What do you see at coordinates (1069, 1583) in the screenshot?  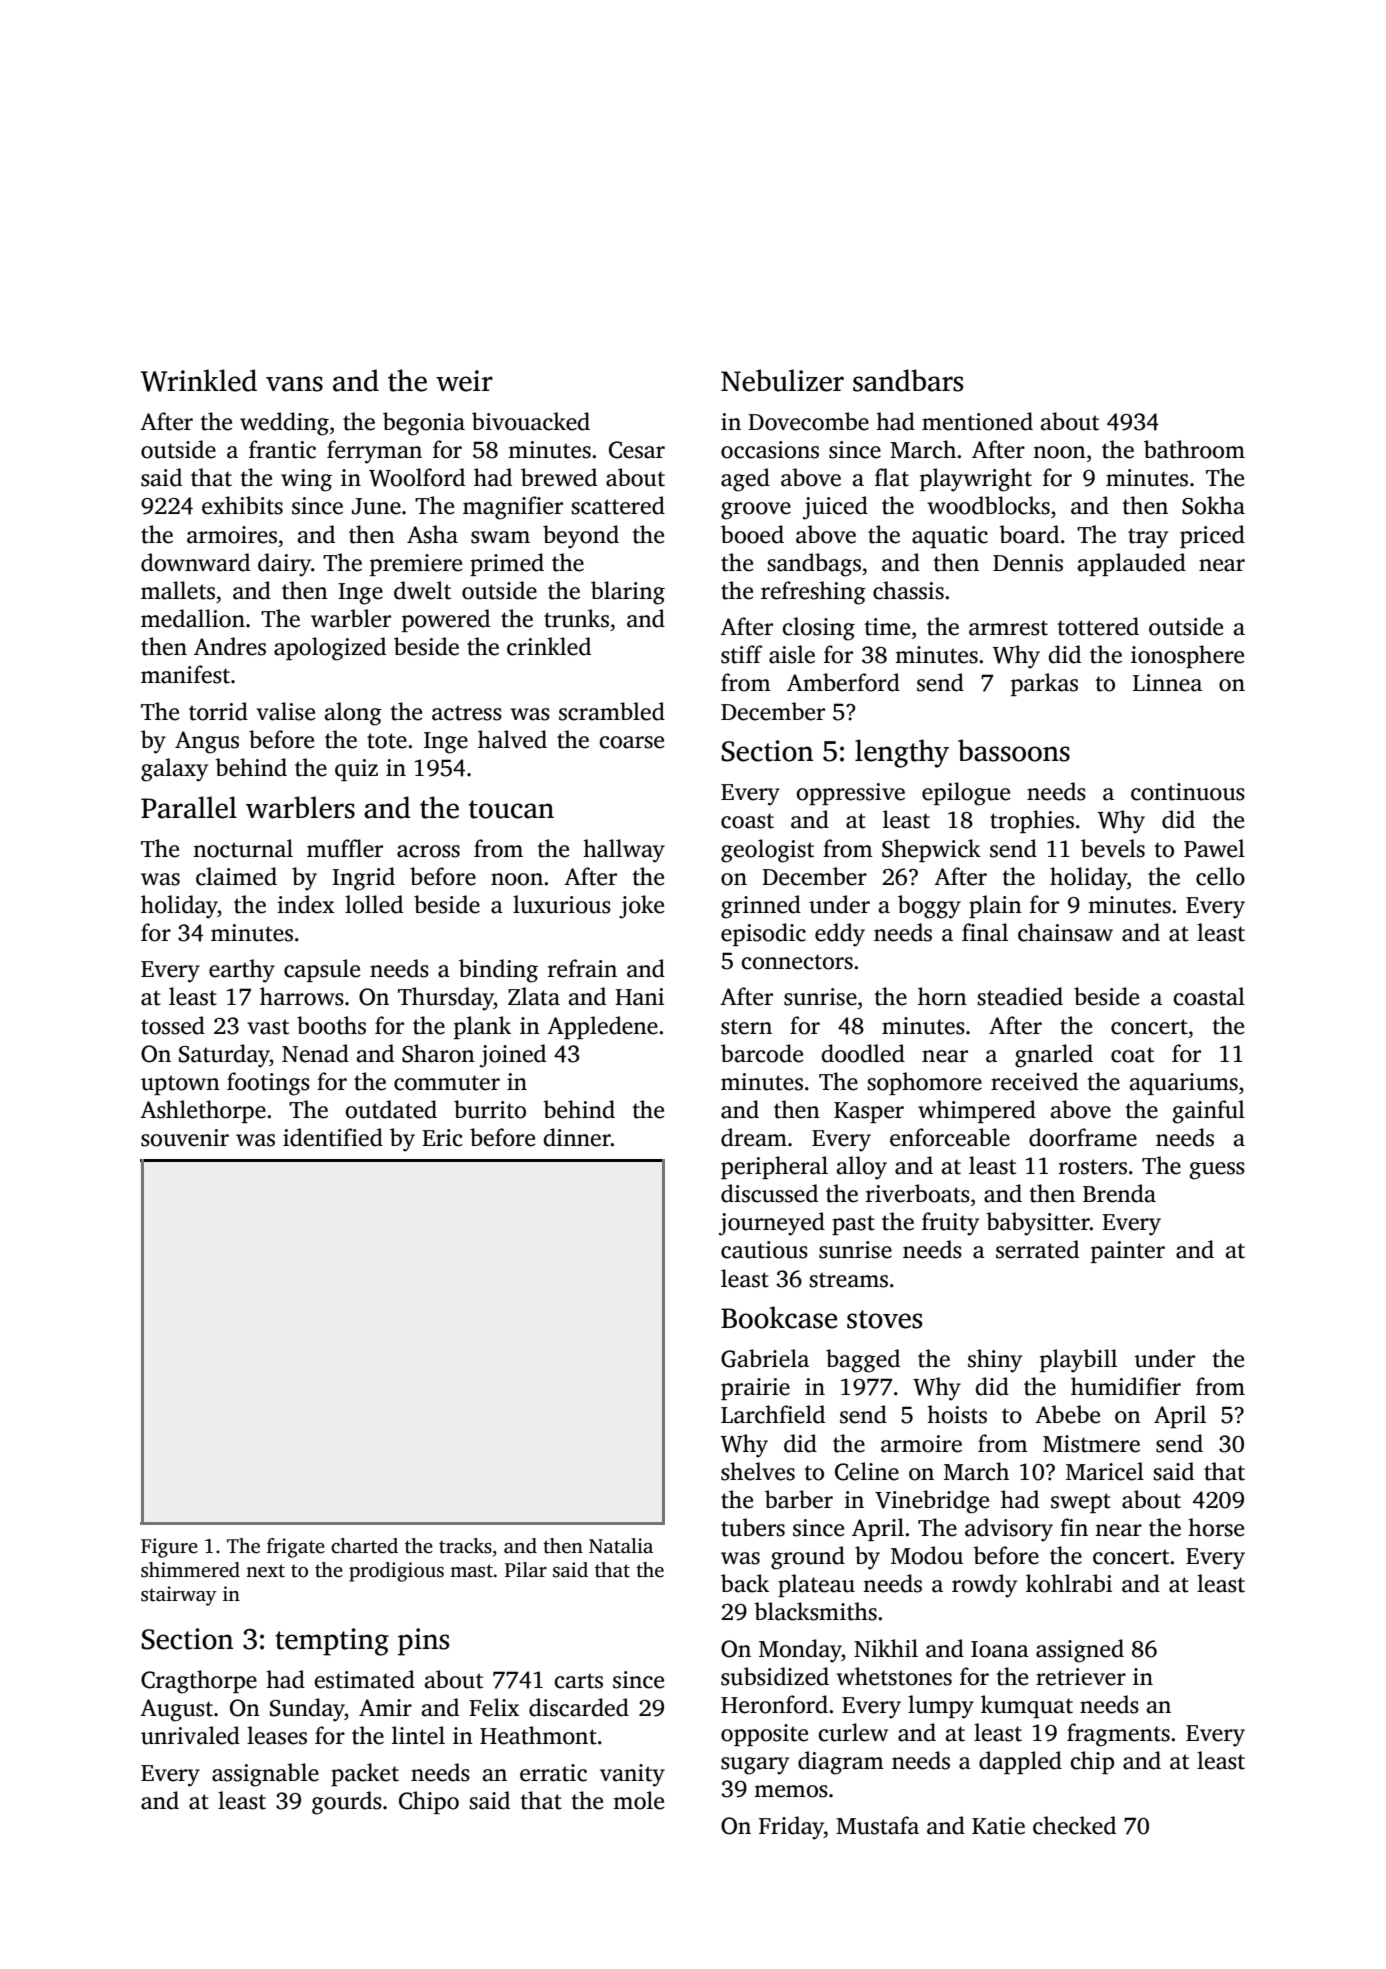 I see `kohlrabi` at bounding box center [1069, 1583].
